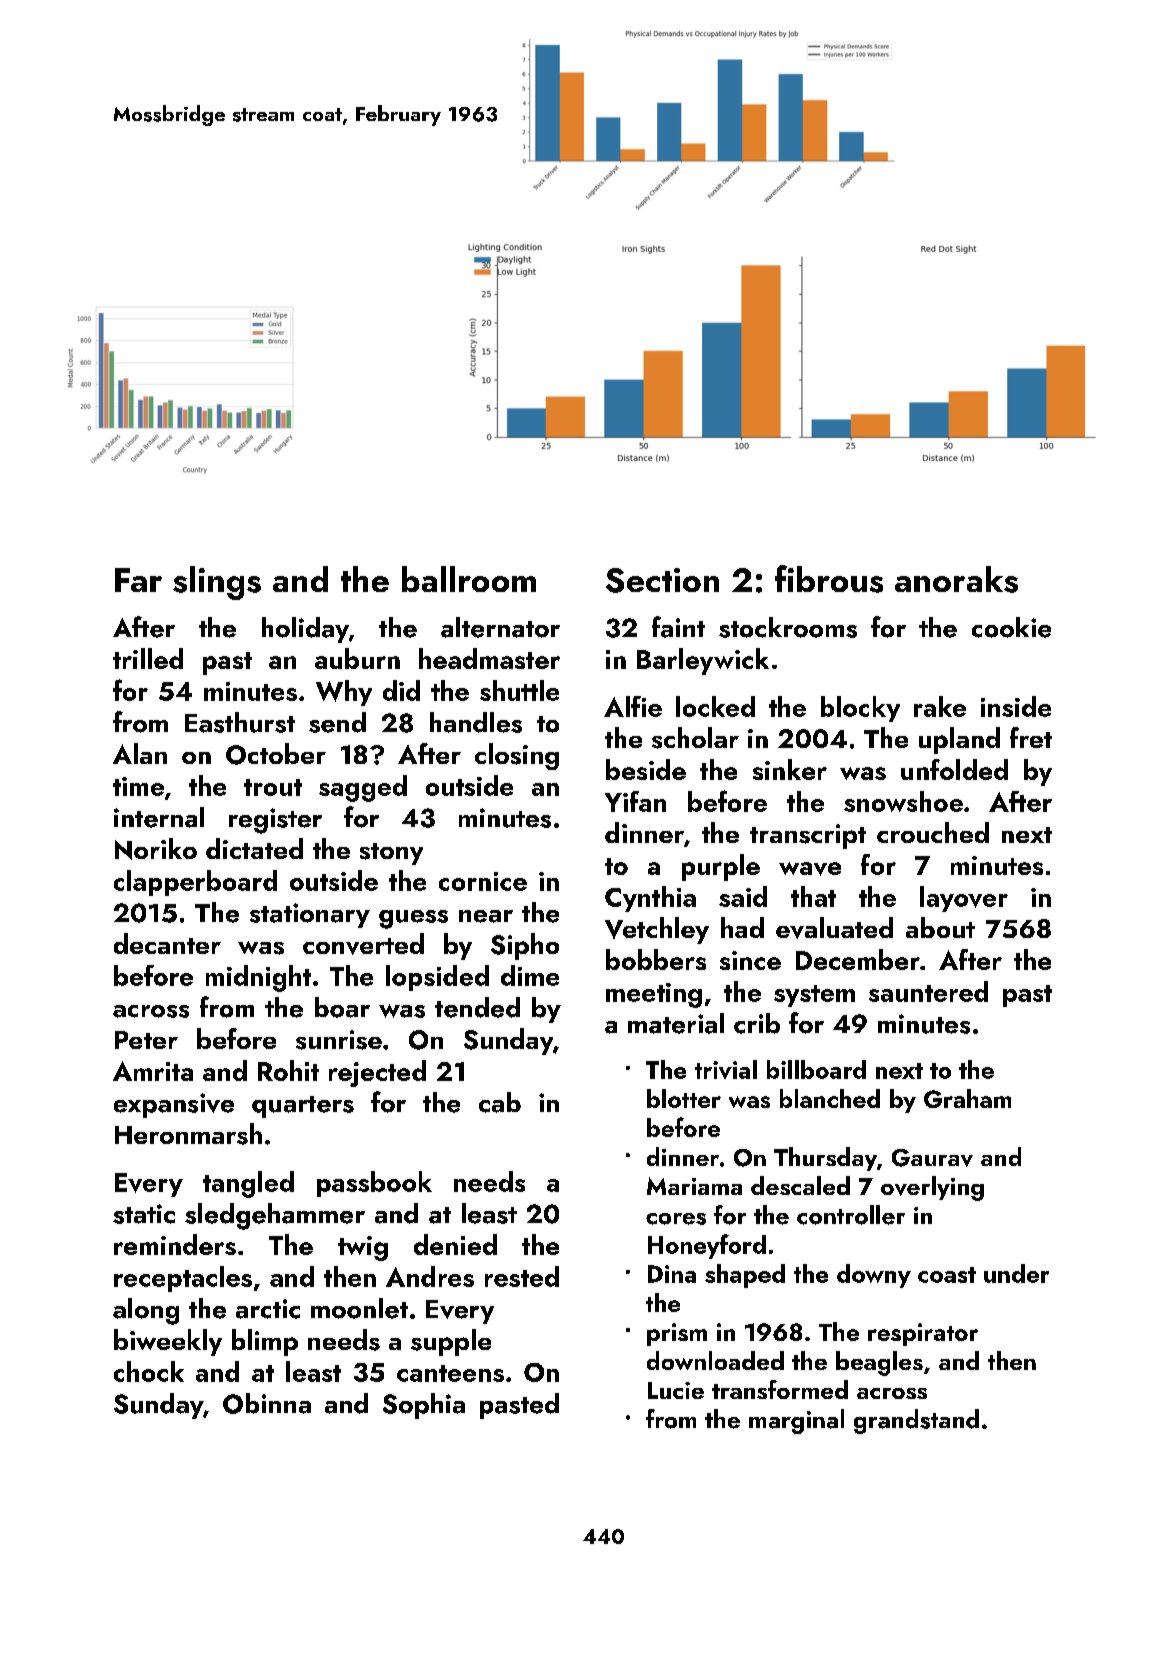  Describe the element at coordinates (851, 1215) in the image. I see `controller` at that location.
